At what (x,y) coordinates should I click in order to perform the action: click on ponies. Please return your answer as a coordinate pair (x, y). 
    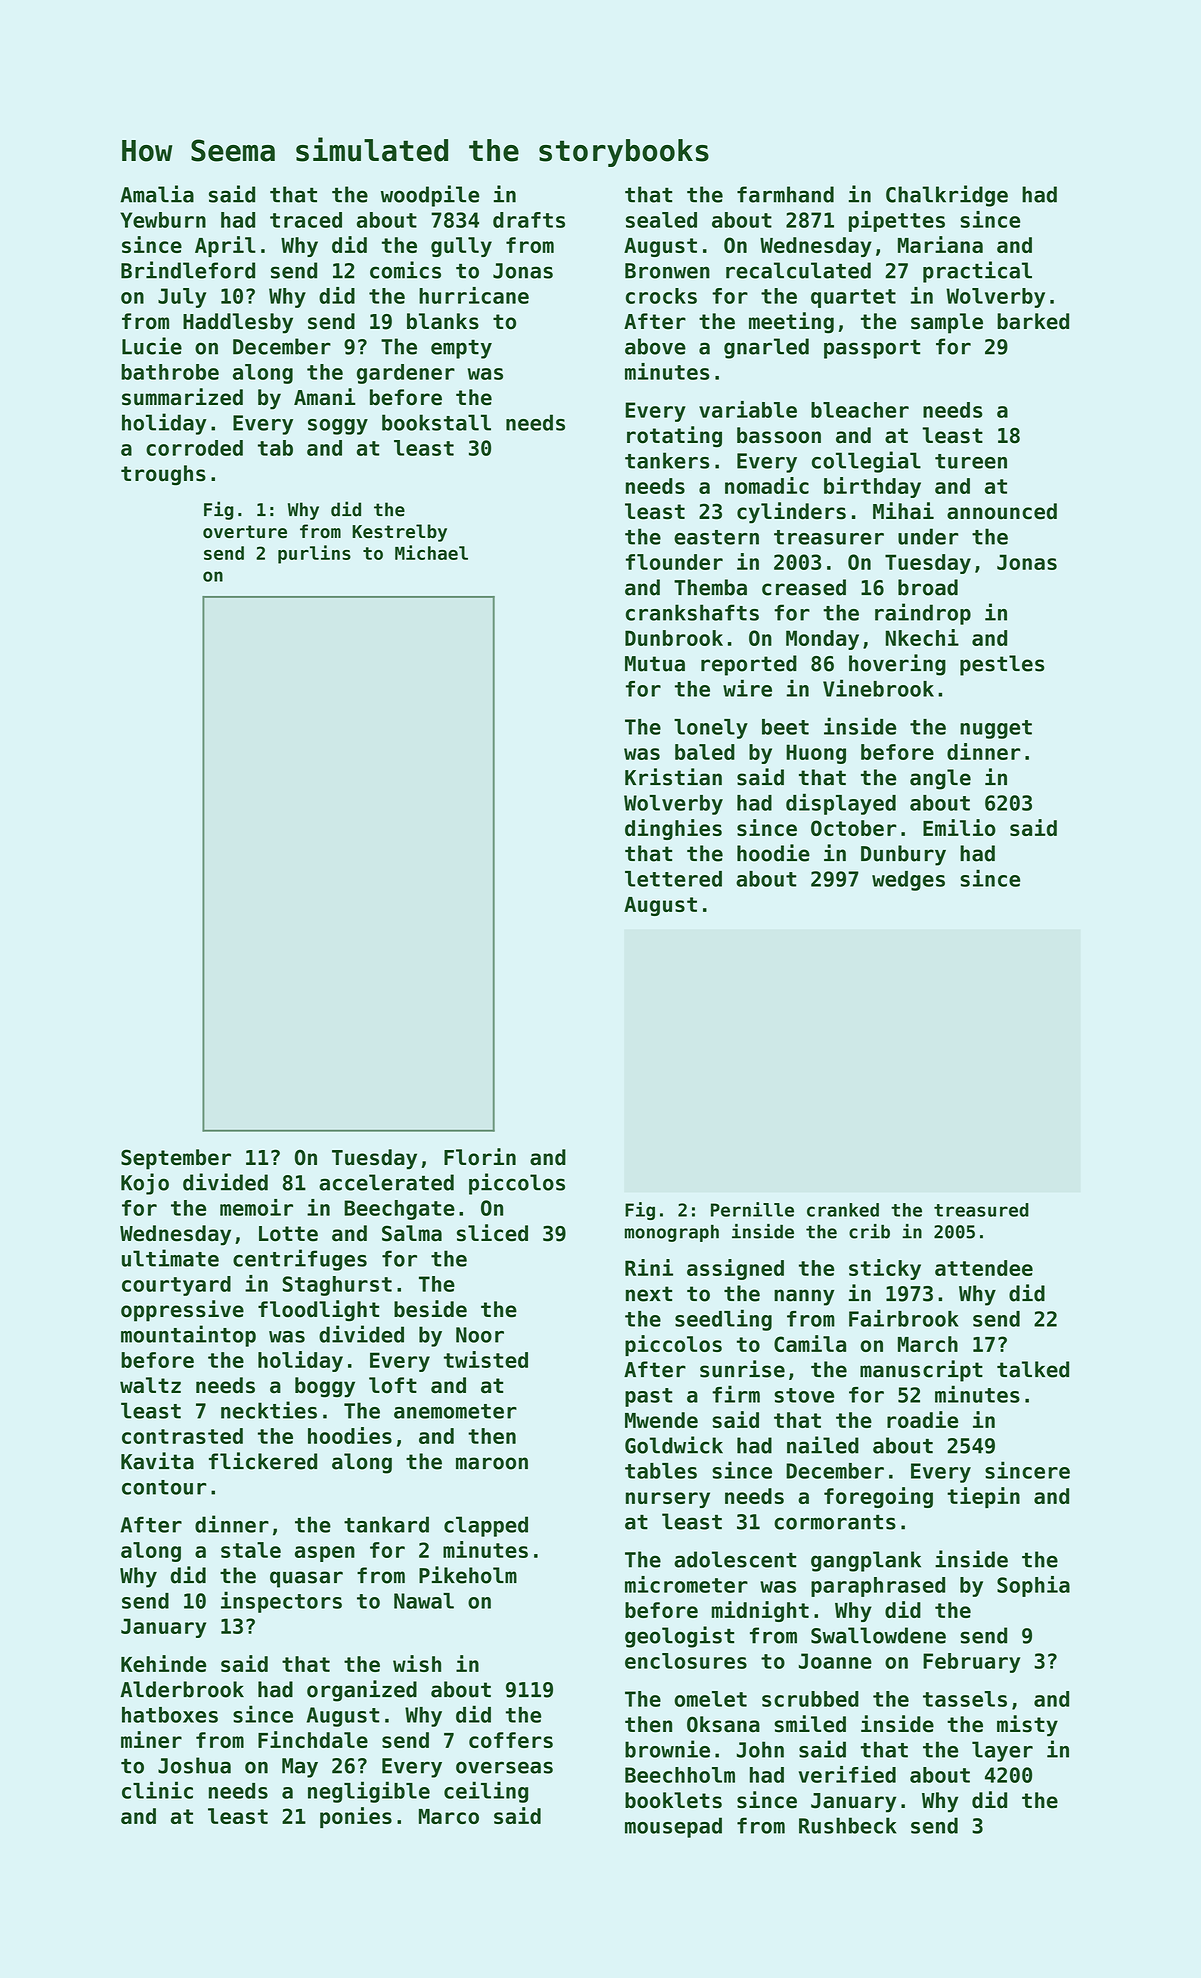
    Looking at the image, I should click on (356, 1817).
